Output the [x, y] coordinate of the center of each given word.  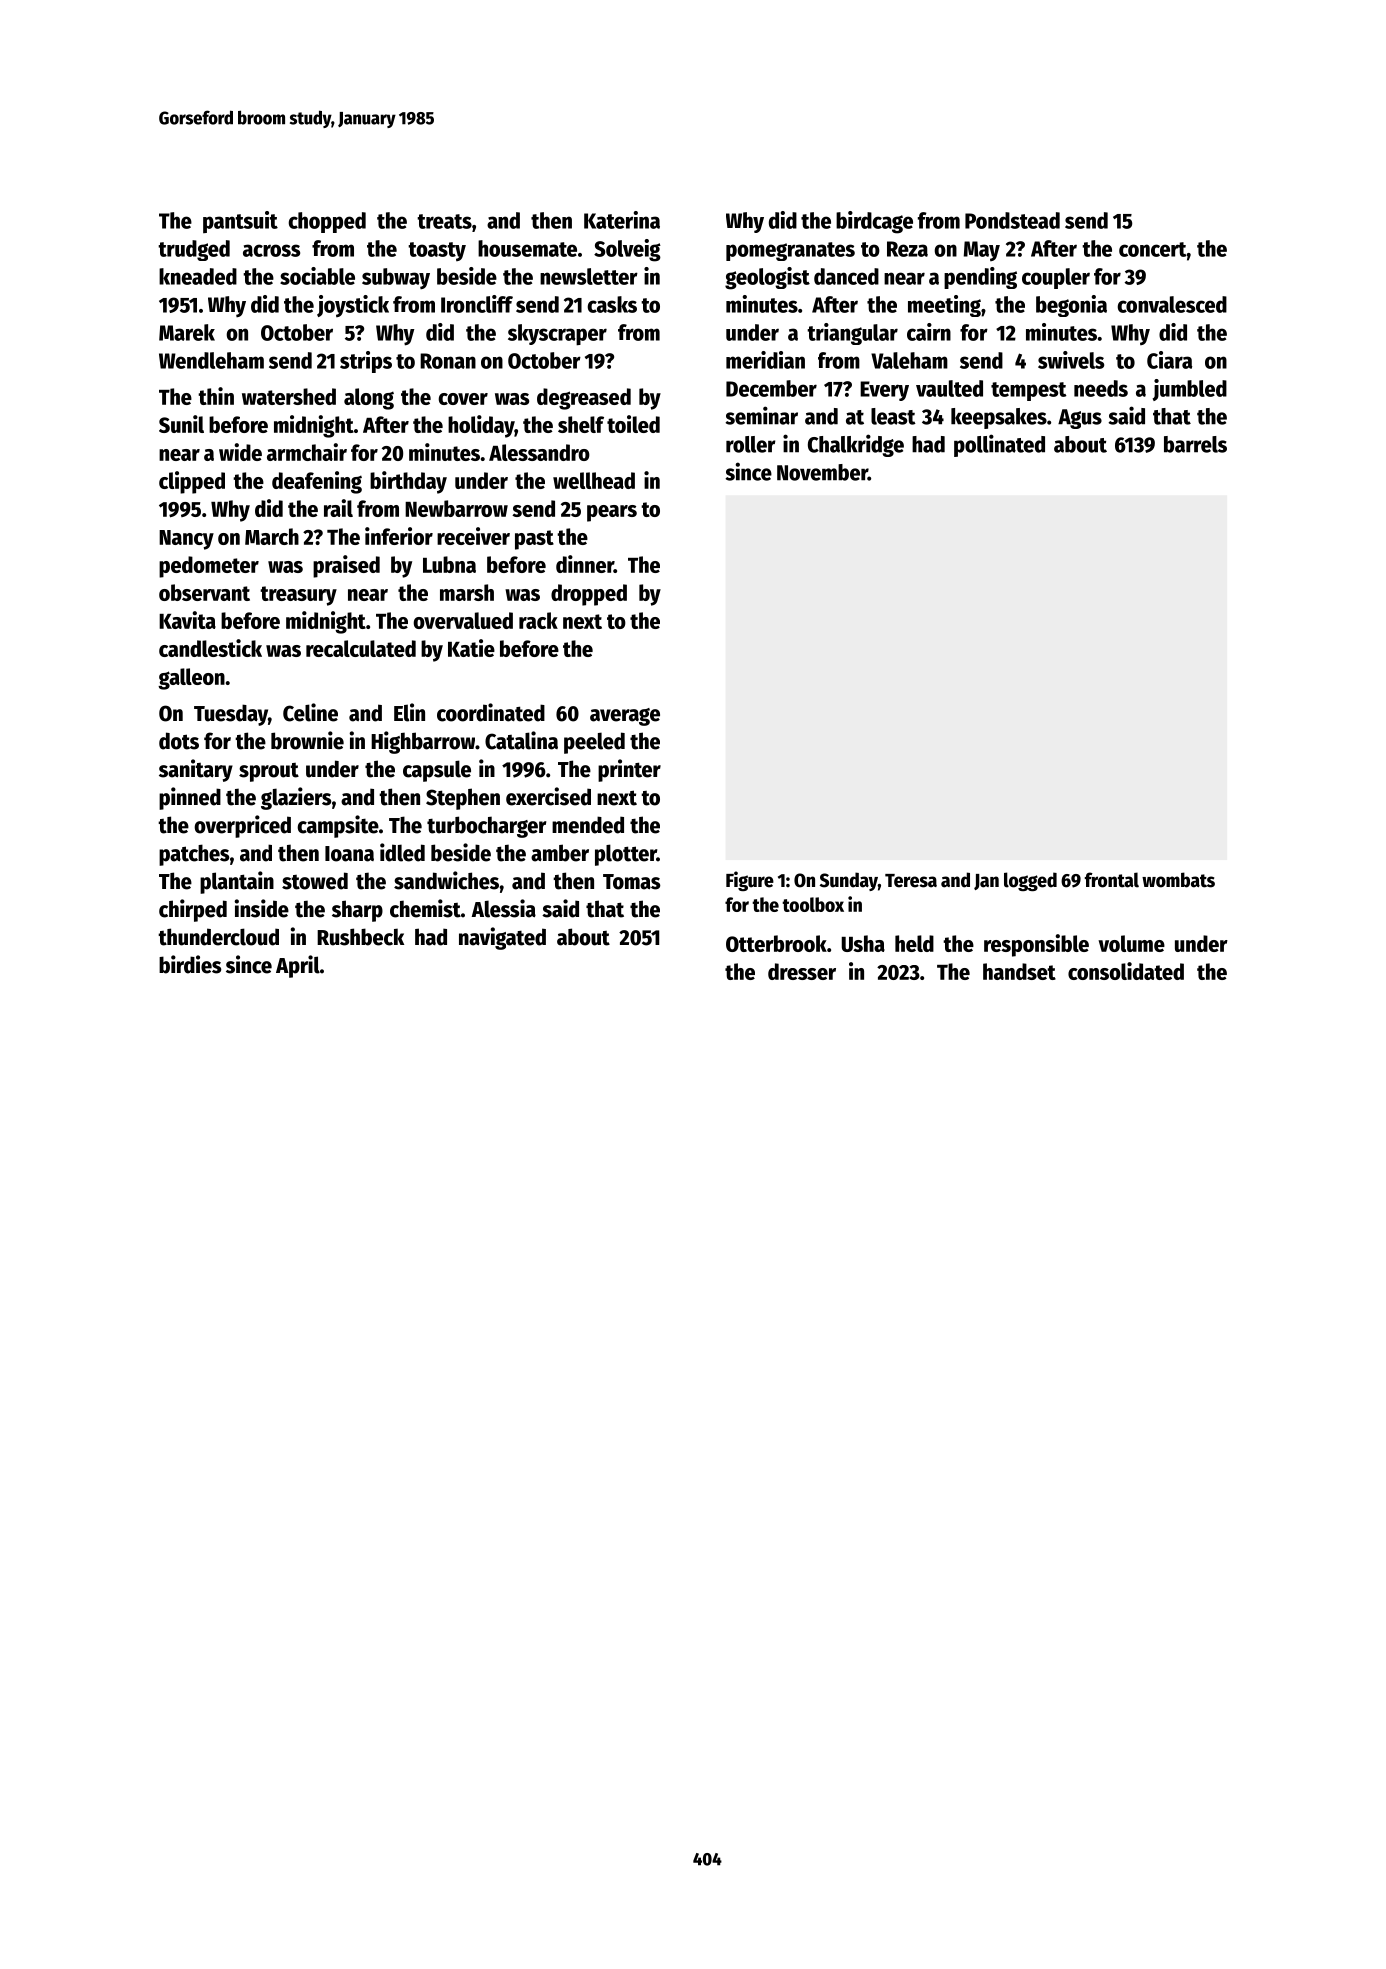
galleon [191, 679]
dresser [802, 971]
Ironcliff [477, 304]
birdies [190, 964]
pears [612, 513]
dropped [589, 595]
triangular [852, 334]
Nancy [186, 540]
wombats [1178, 880]
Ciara [1169, 360]
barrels [1195, 444]
